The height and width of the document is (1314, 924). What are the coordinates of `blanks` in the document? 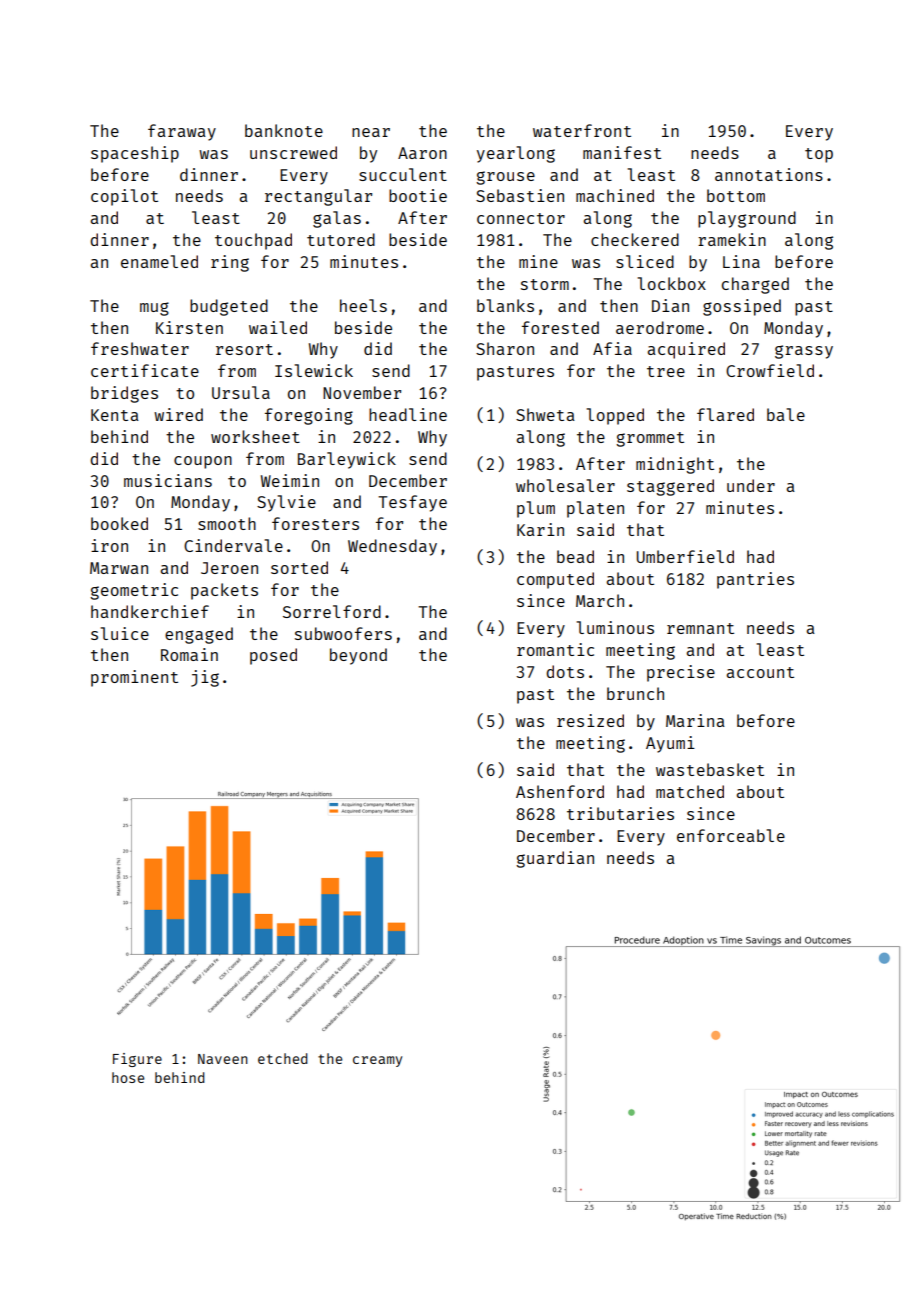 It's located at (505, 305).
